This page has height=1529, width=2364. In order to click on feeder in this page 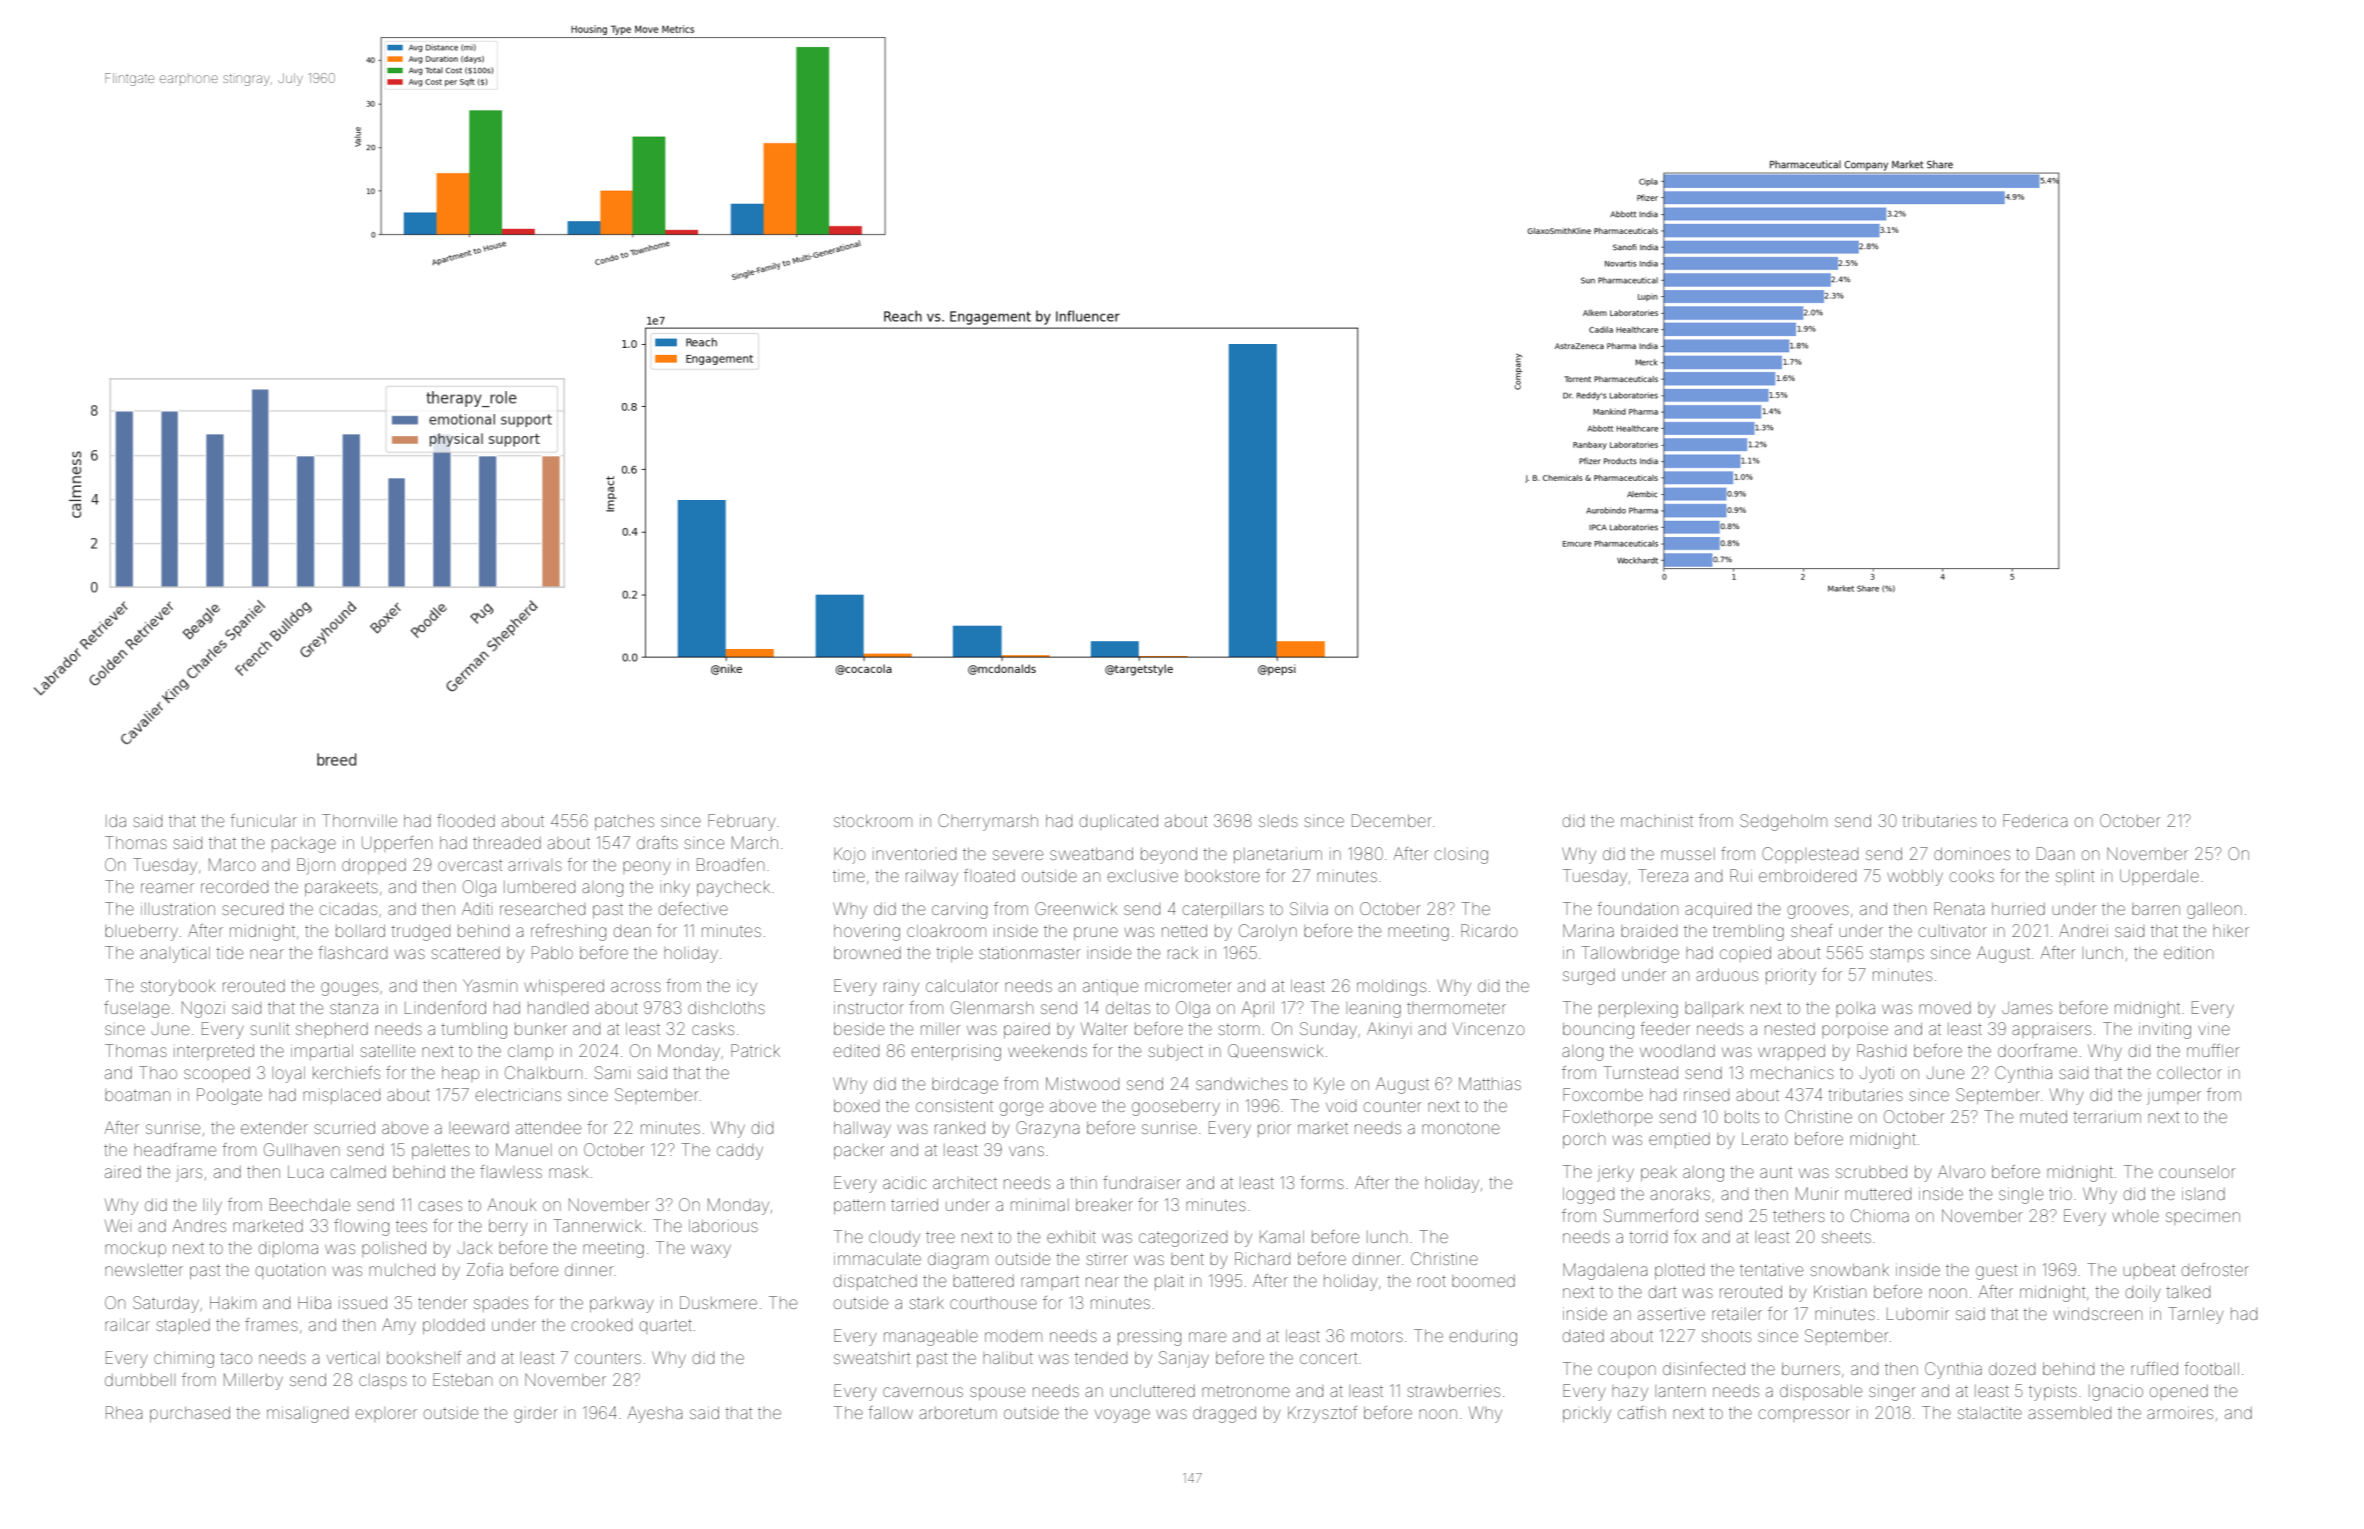, I will do `click(1665, 1028)`.
